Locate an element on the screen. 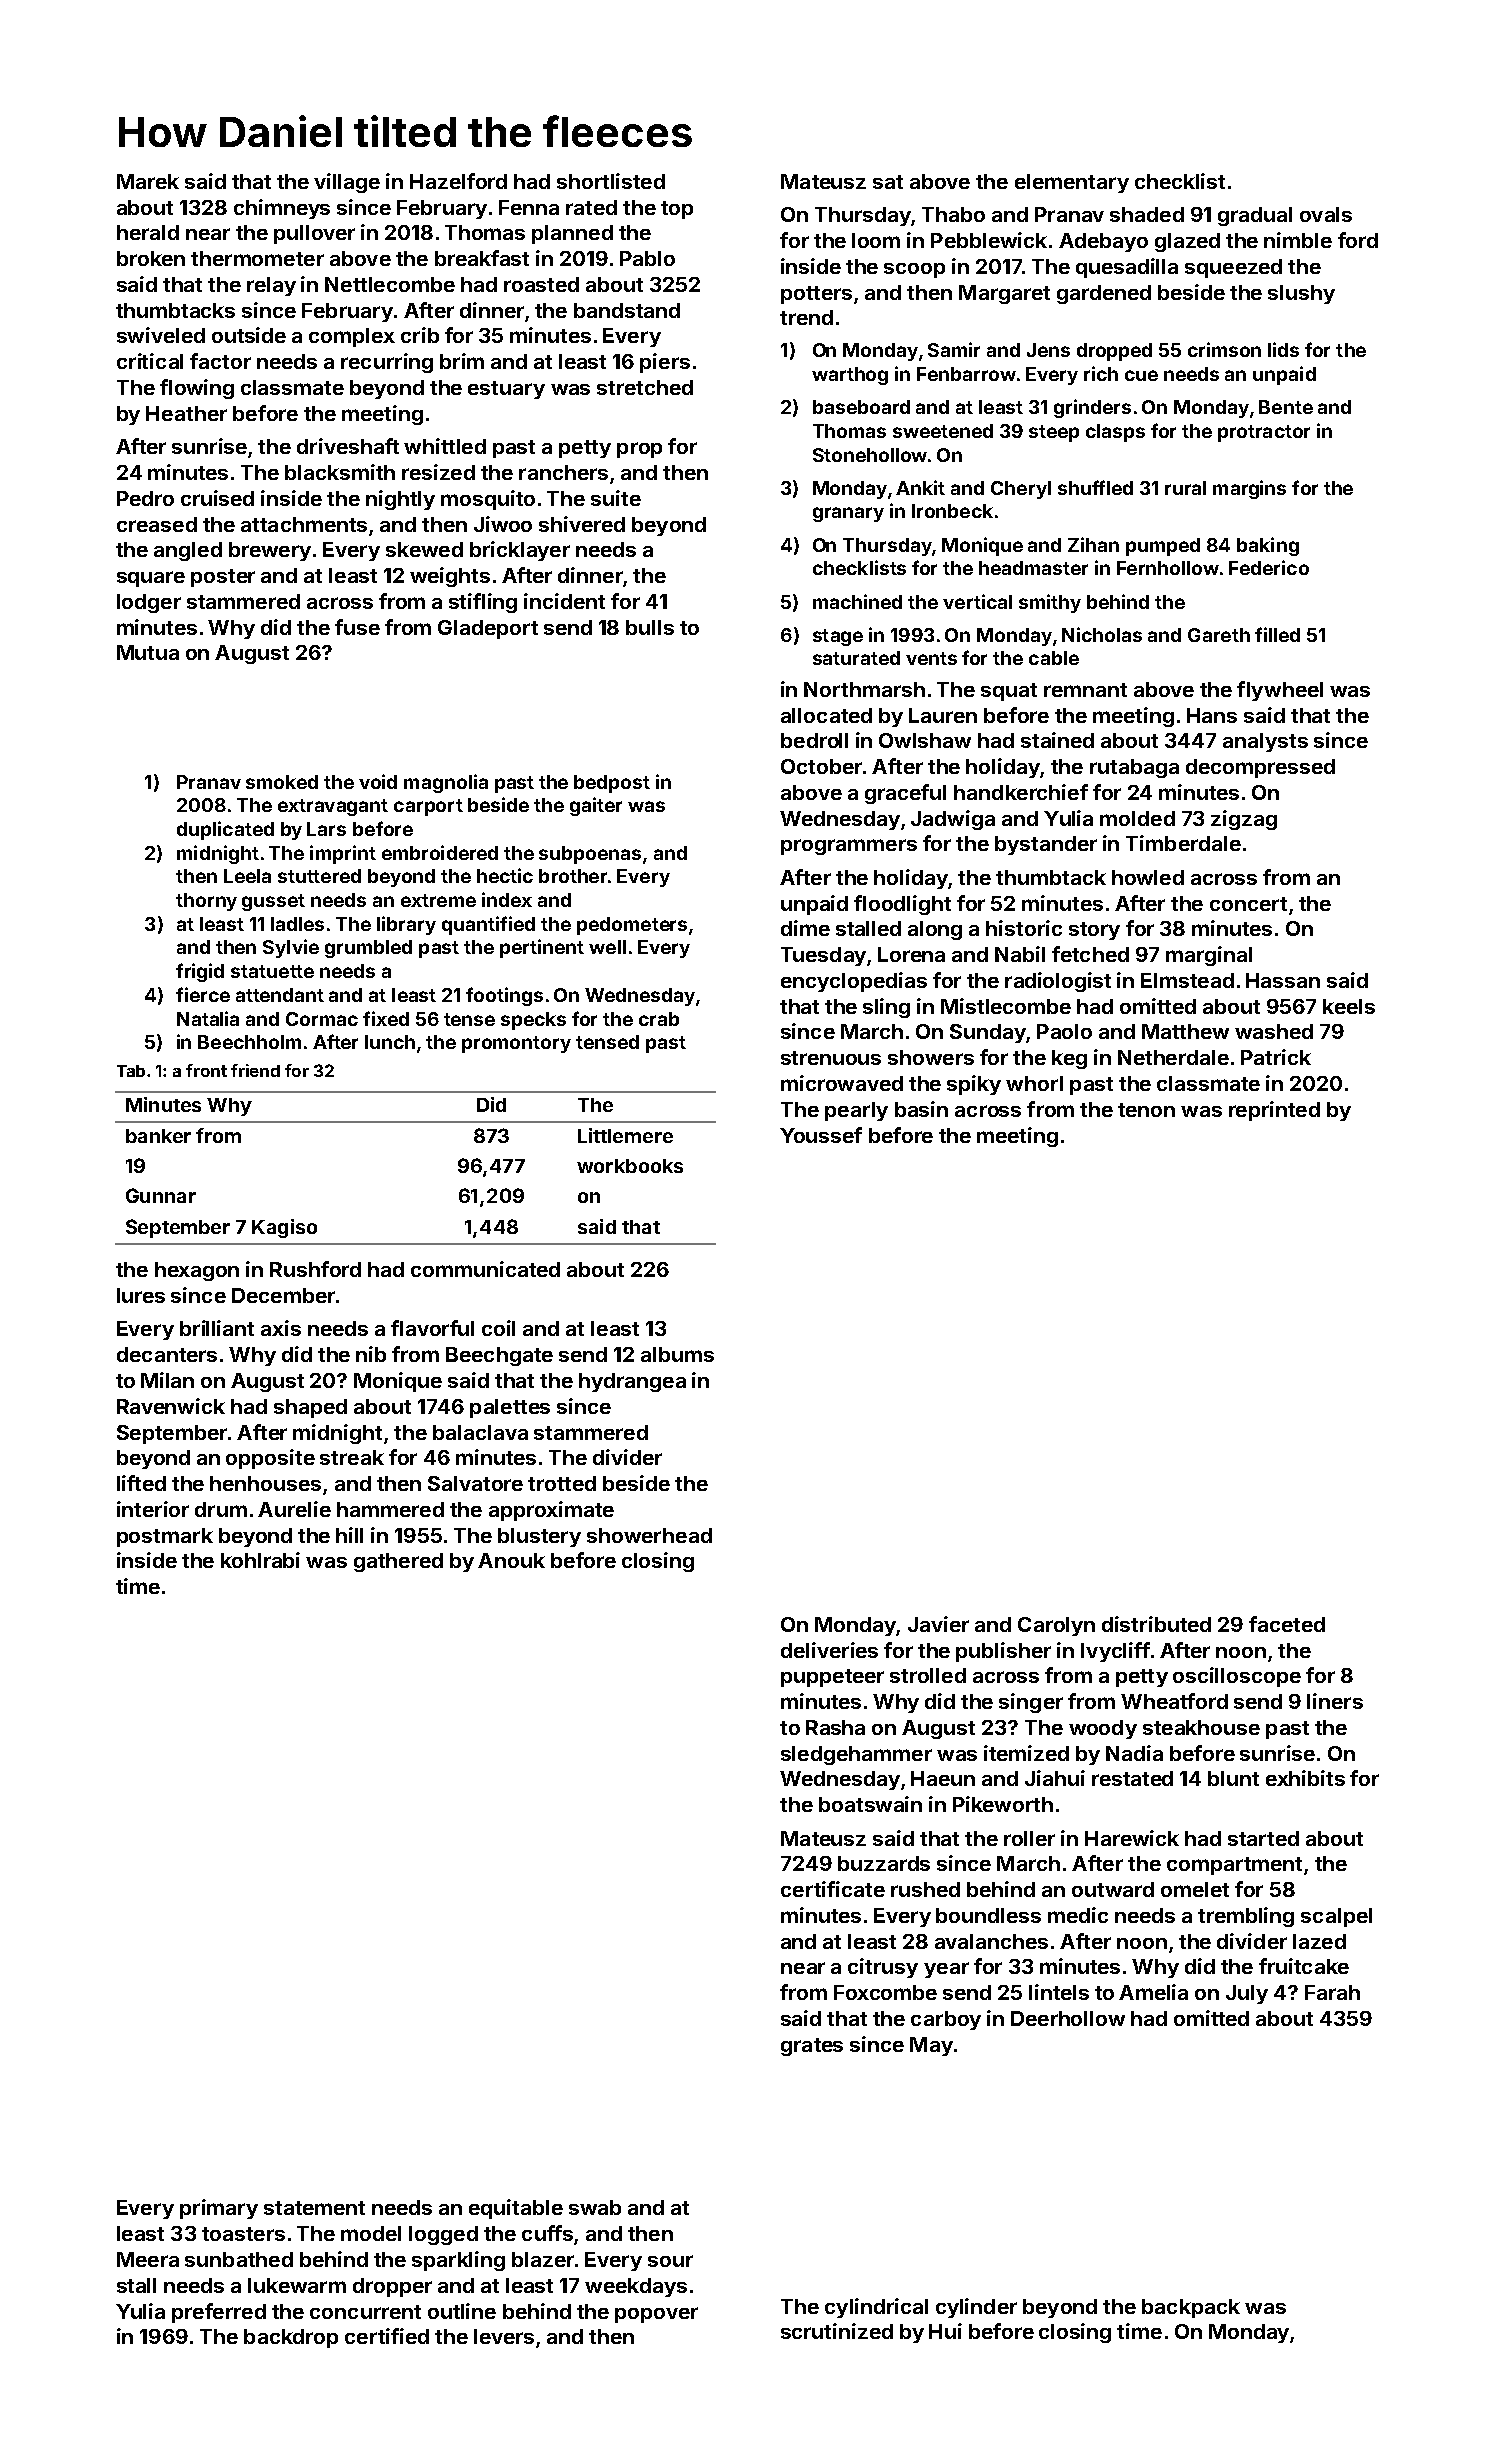 The height and width of the screenshot is (2464, 1496). Lorena is located at coordinates (911, 954).
